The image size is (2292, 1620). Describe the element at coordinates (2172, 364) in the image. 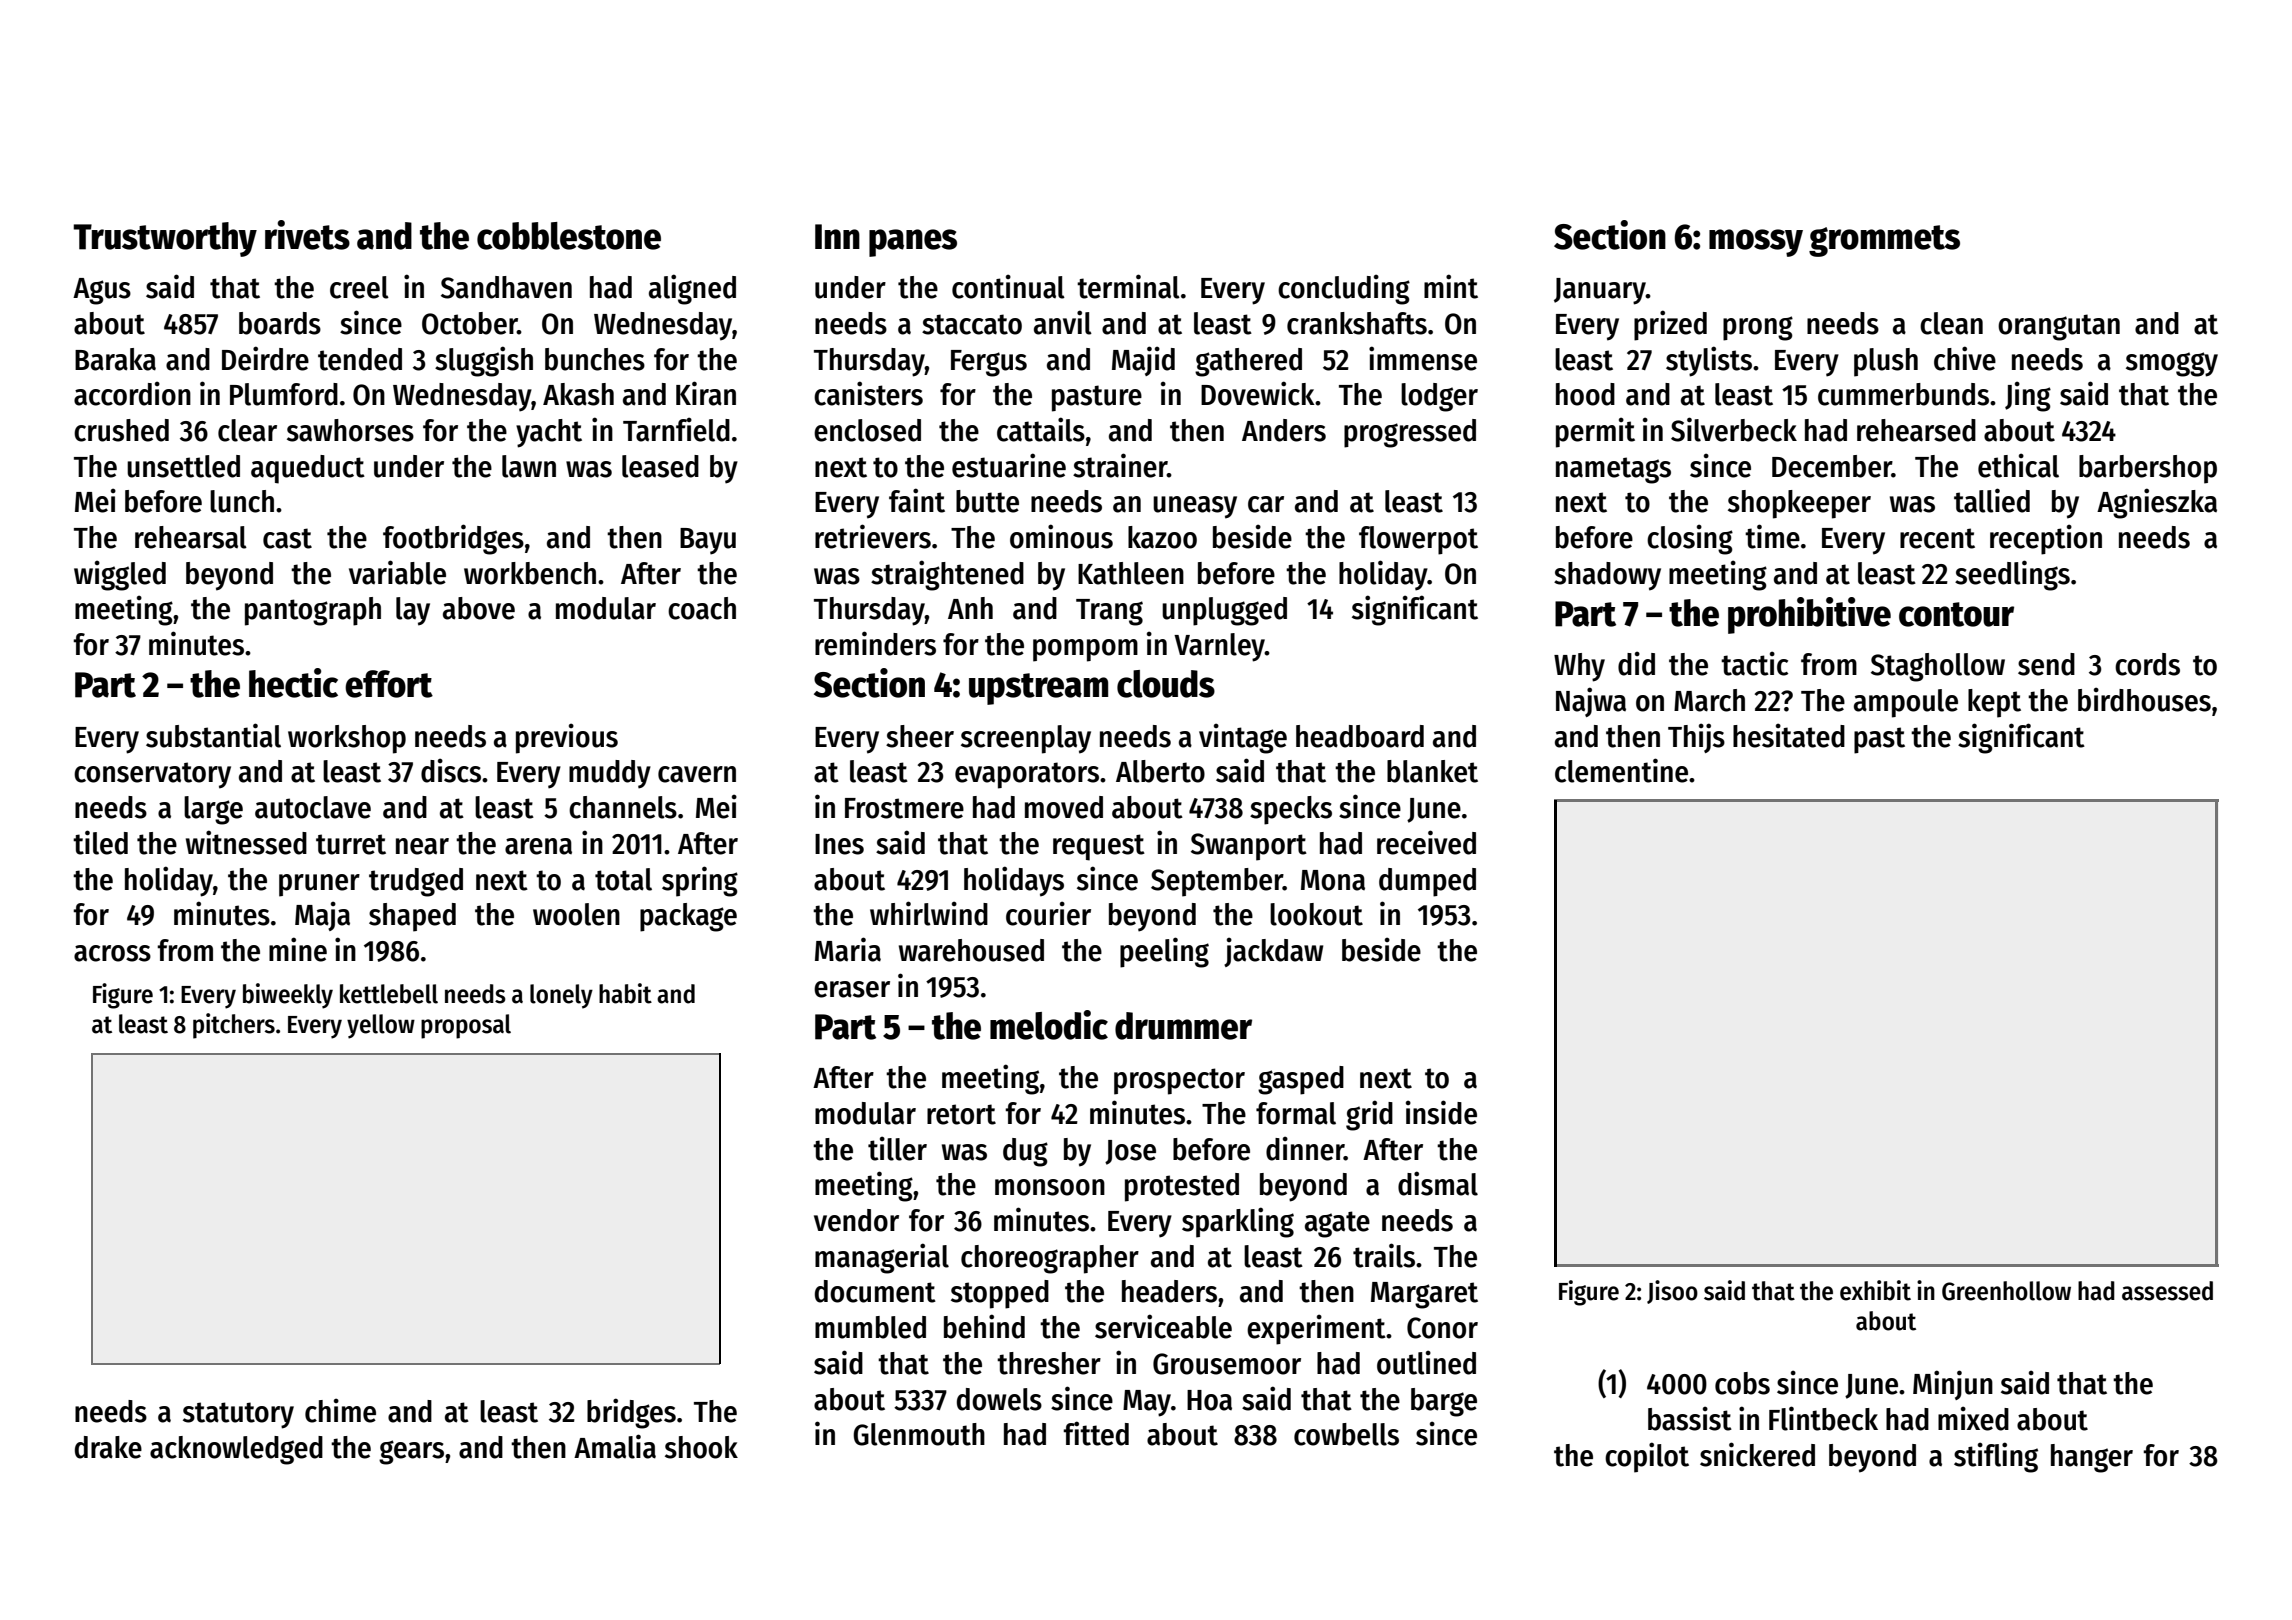

I see `smoggy` at that location.
